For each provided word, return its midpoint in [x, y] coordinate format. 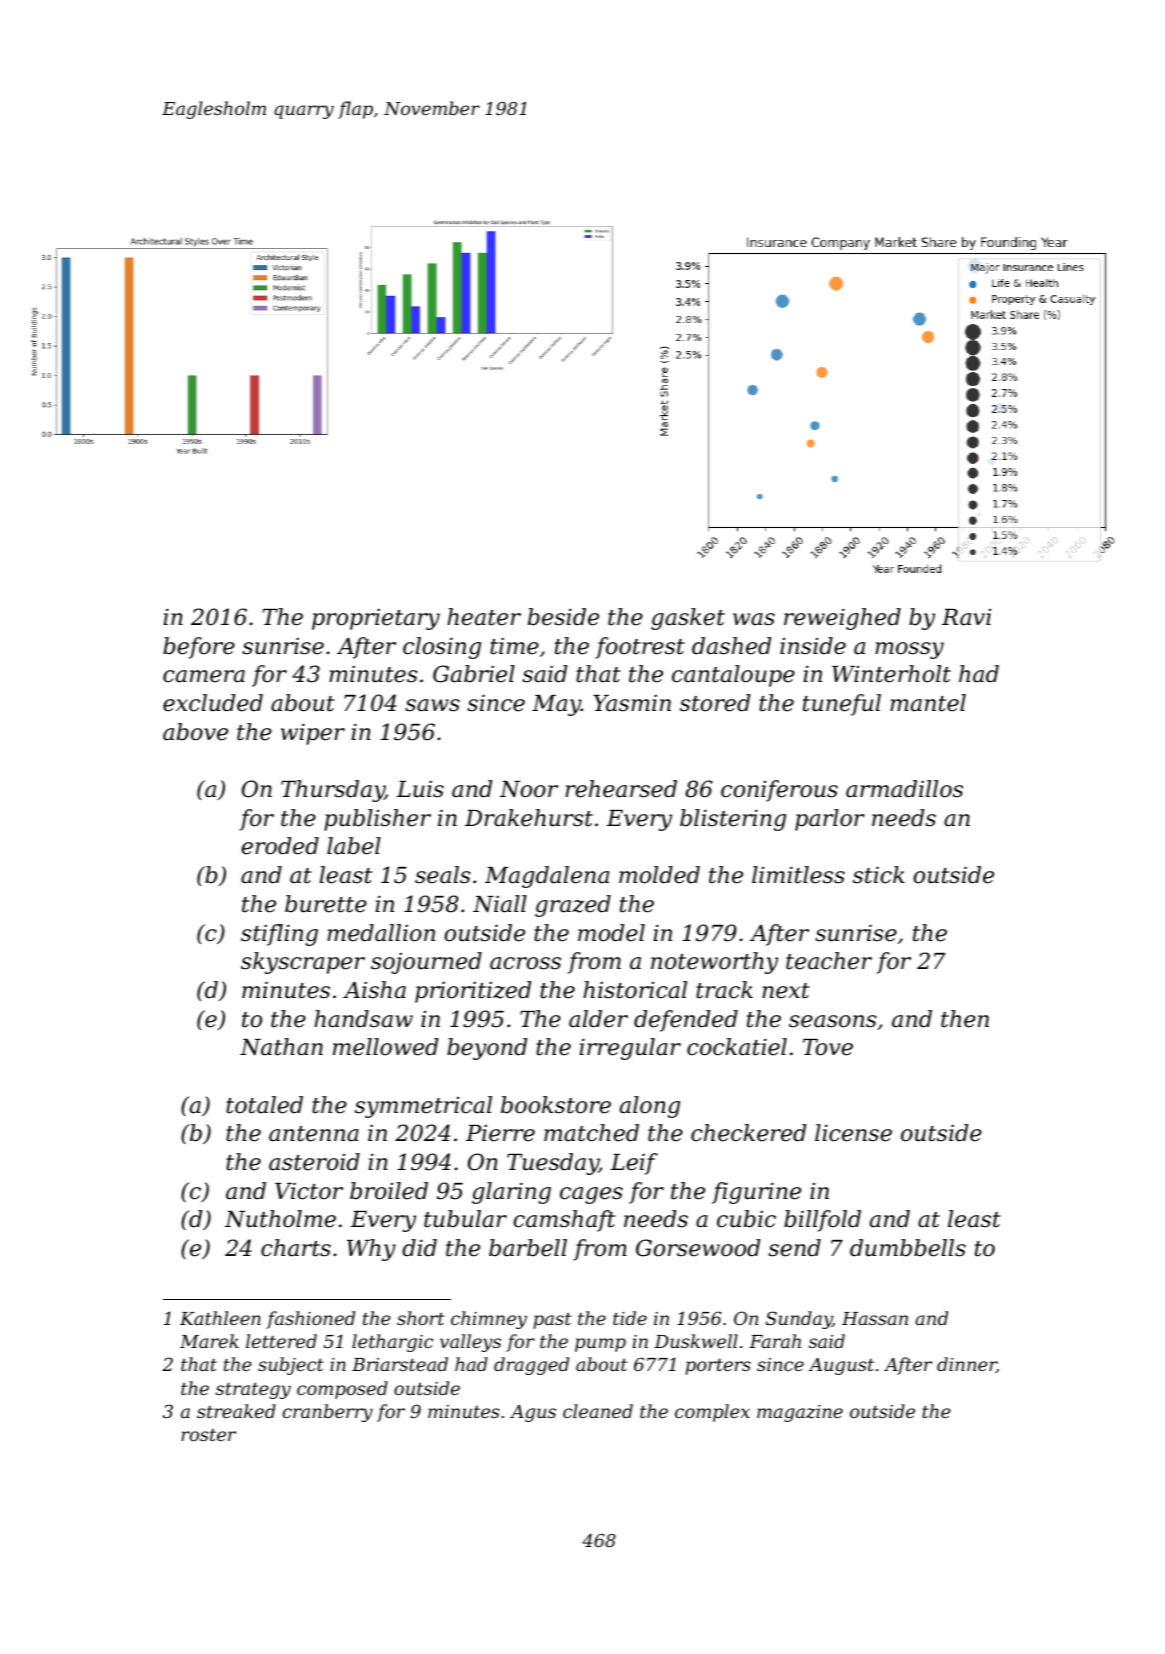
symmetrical [423, 1107]
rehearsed [621, 789]
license [853, 1133]
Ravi [966, 617]
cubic [746, 1219]
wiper [313, 734]
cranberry [328, 1413]
